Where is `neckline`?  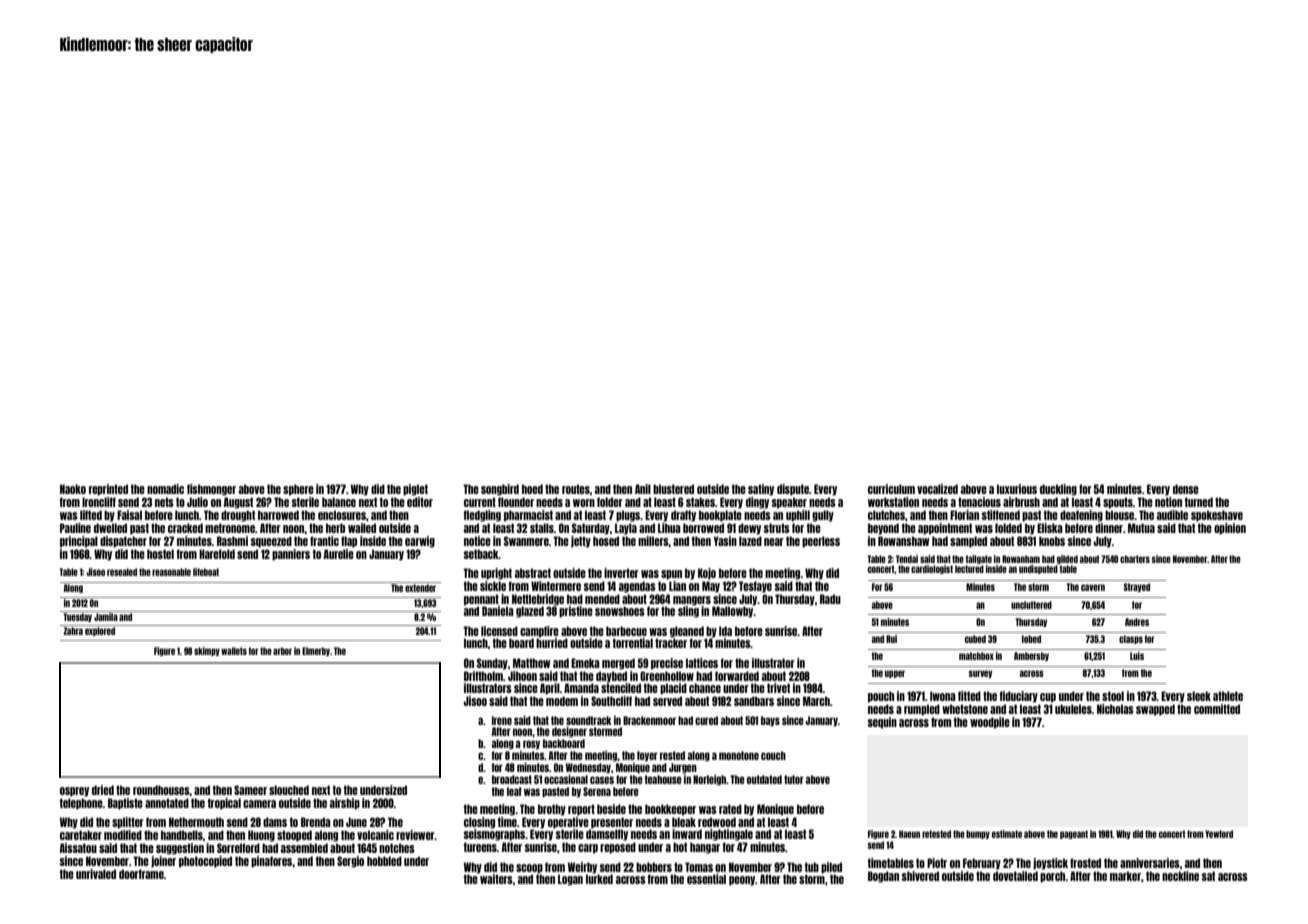 neckline is located at coordinates (1180, 876).
